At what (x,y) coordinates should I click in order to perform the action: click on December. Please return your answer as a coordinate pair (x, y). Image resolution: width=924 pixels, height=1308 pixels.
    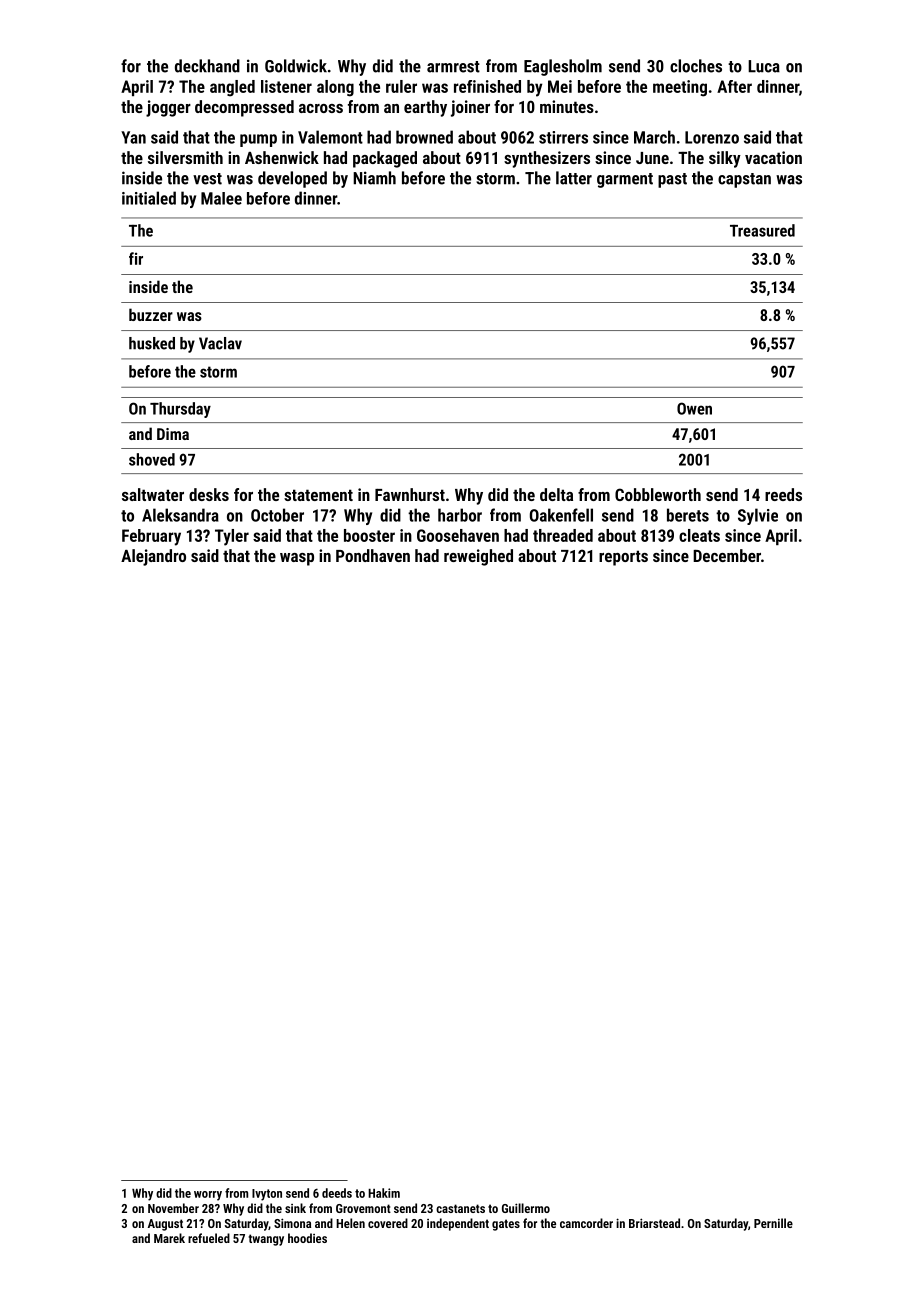
    Looking at the image, I should click on (727, 555).
